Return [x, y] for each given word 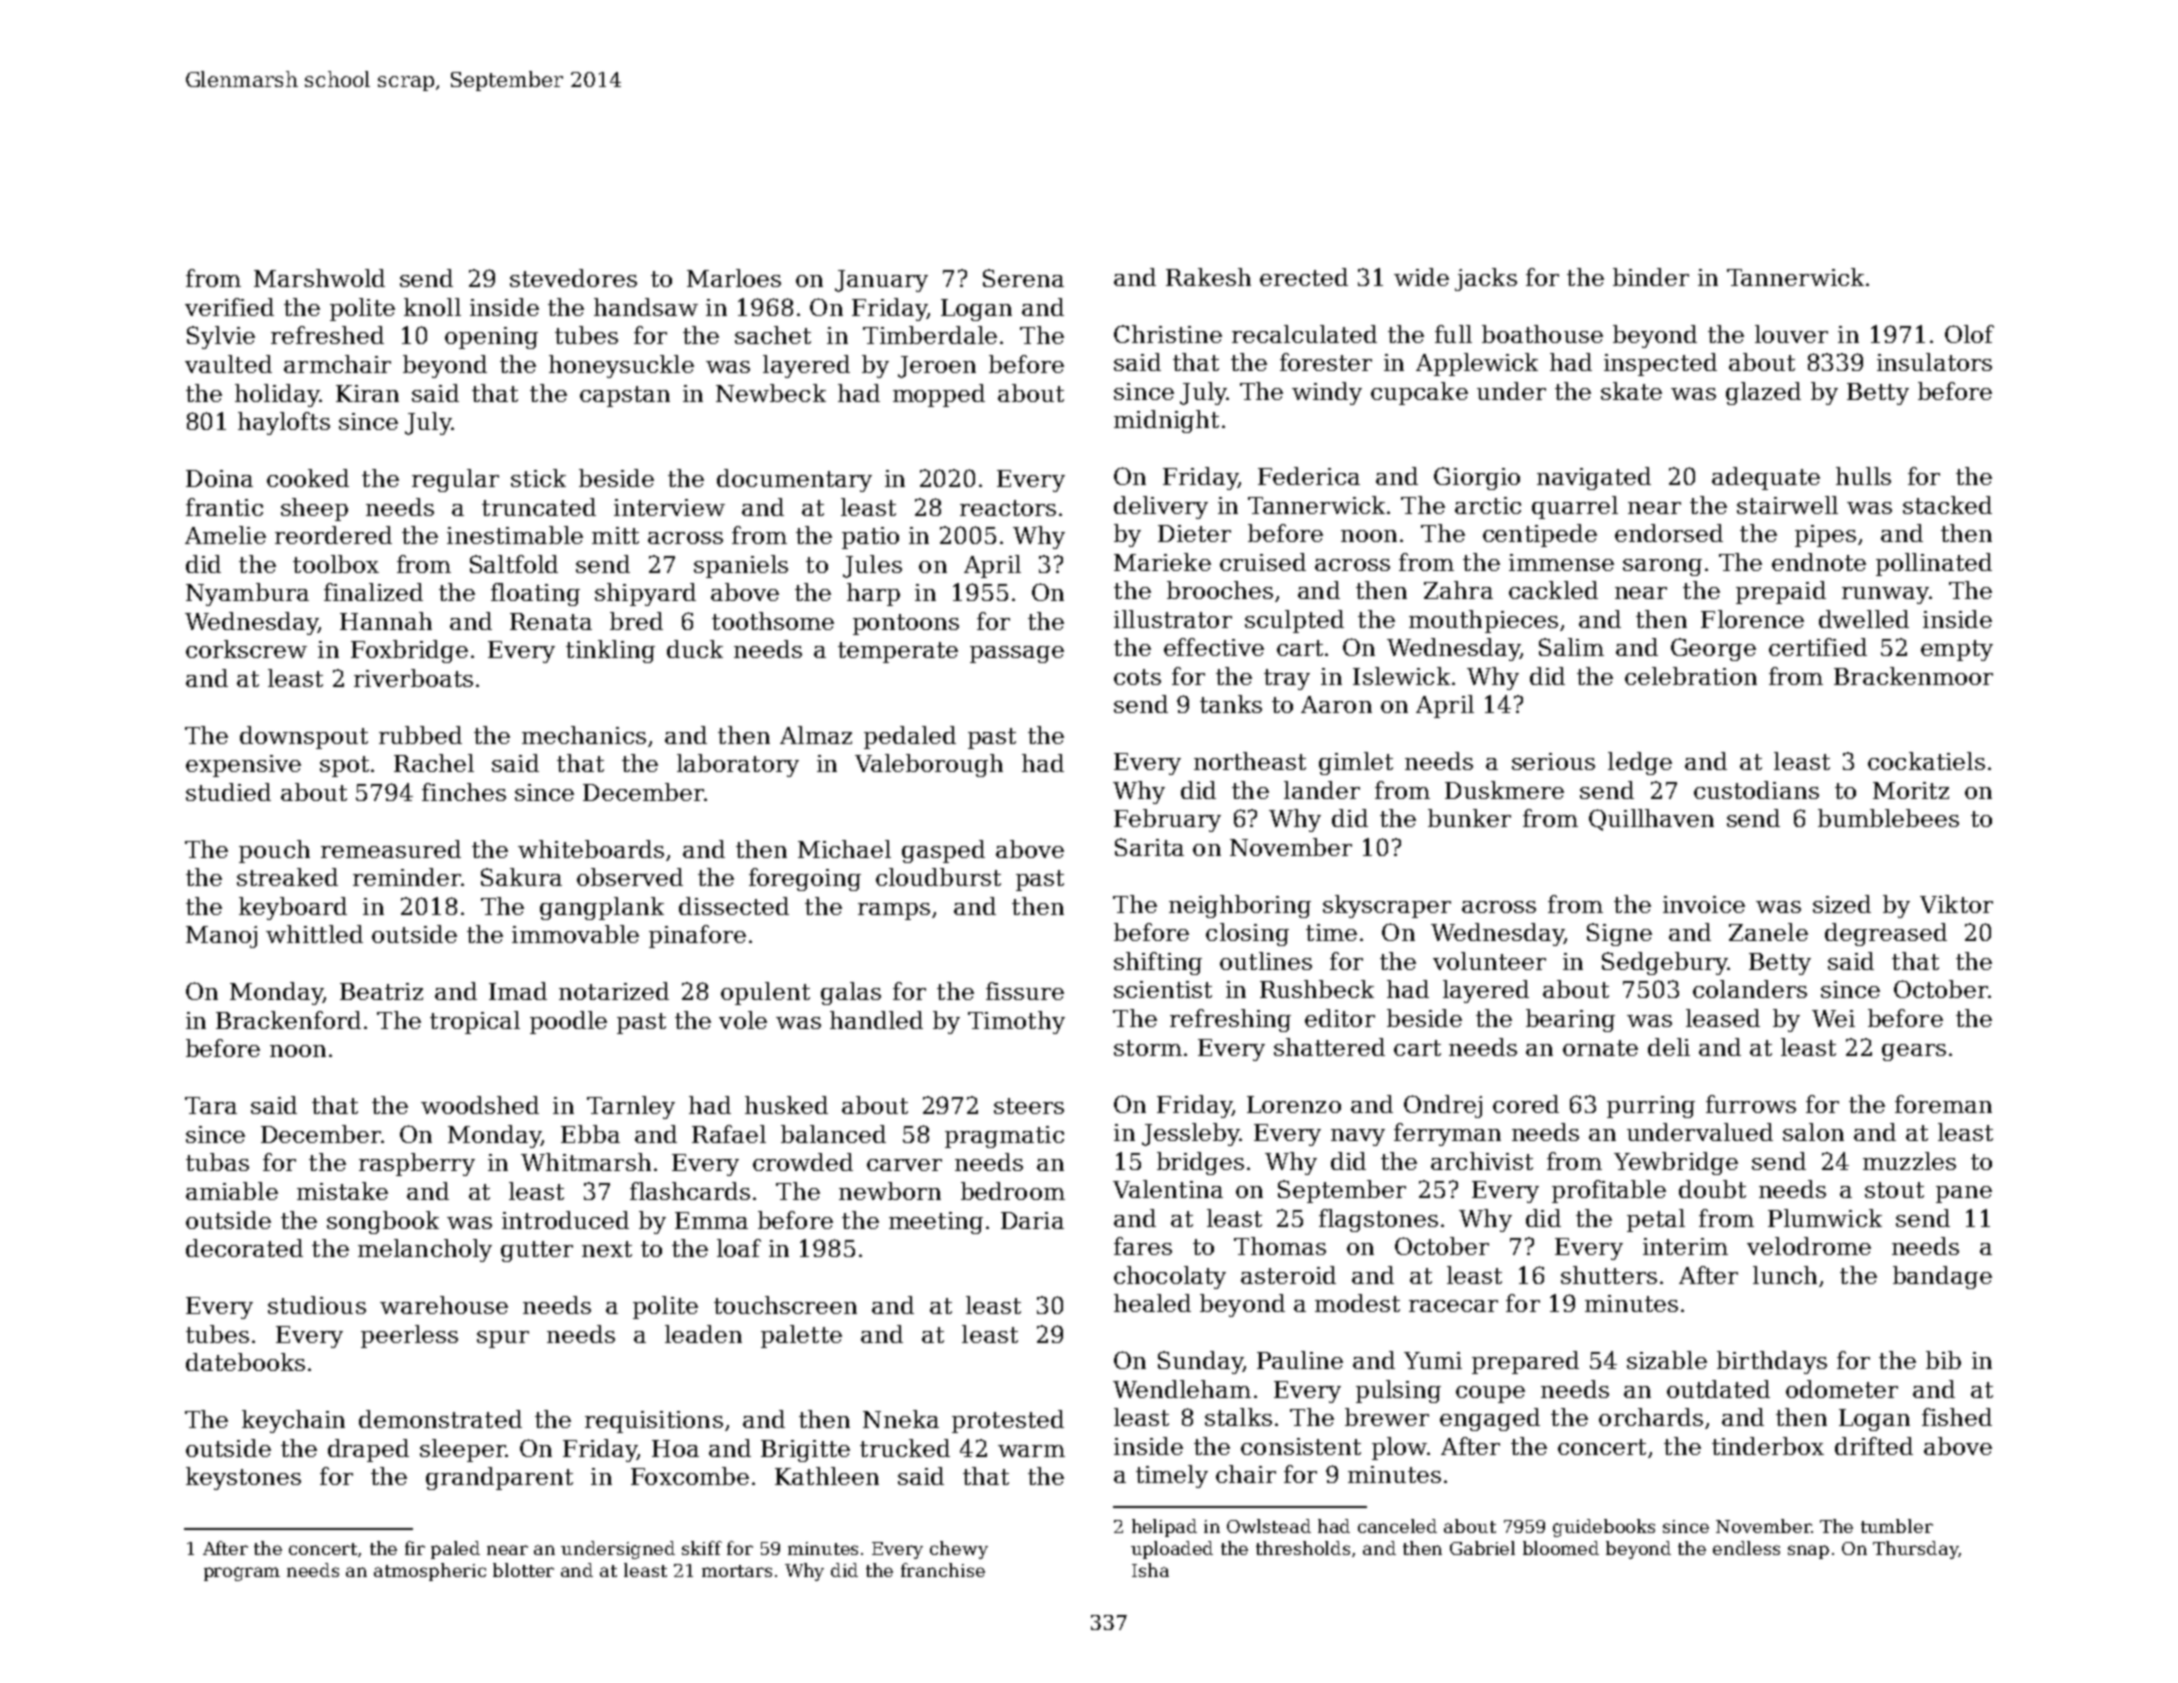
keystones [243, 1478]
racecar [1453, 1306]
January [881, 281]
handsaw [646, 307]
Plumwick [1825, 1218]
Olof [1969, 334]
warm [1031, 1451]
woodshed [480, 1105]
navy [1358, 1137]
